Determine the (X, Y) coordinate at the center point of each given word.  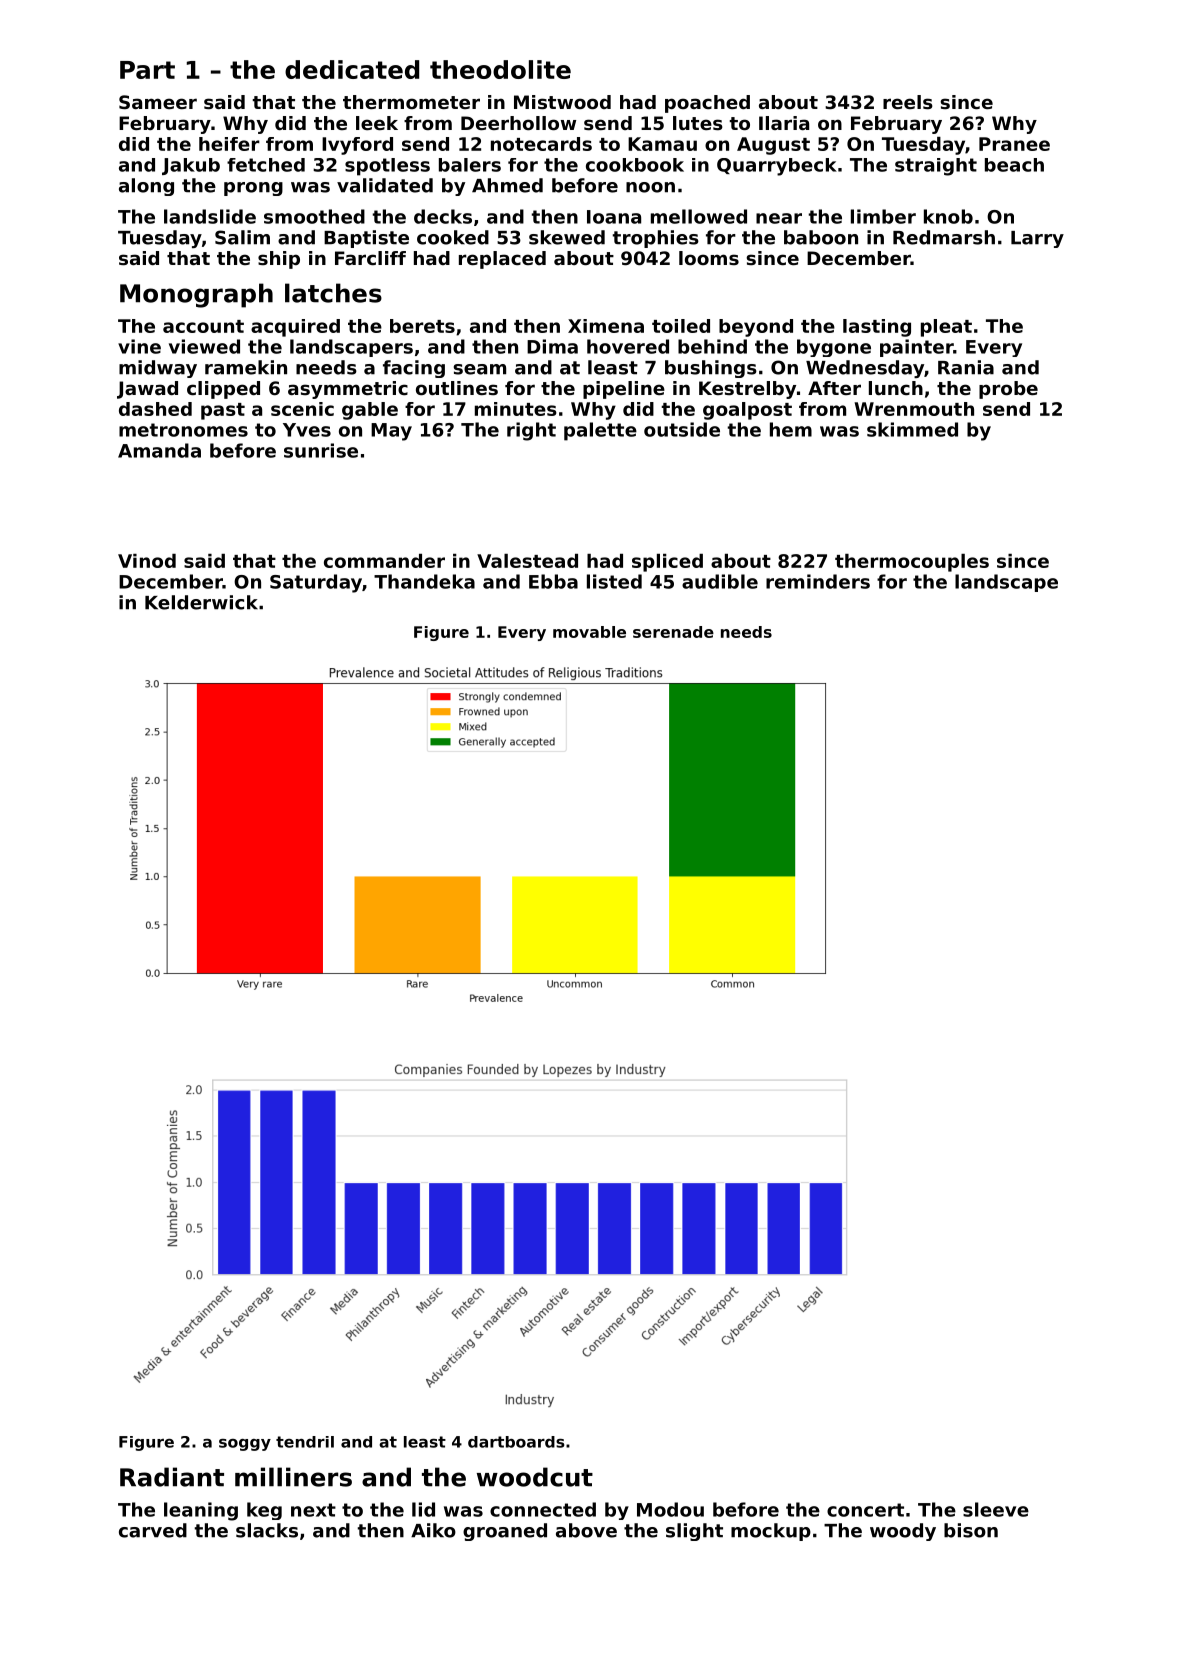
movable (589, 632)
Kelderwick (201, 602)
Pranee (1014, 144)
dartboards (516, 1442)
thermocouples (912, 563)
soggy (245, 1445)
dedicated (352, 69)
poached (707, 104)
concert (865, 1510)
